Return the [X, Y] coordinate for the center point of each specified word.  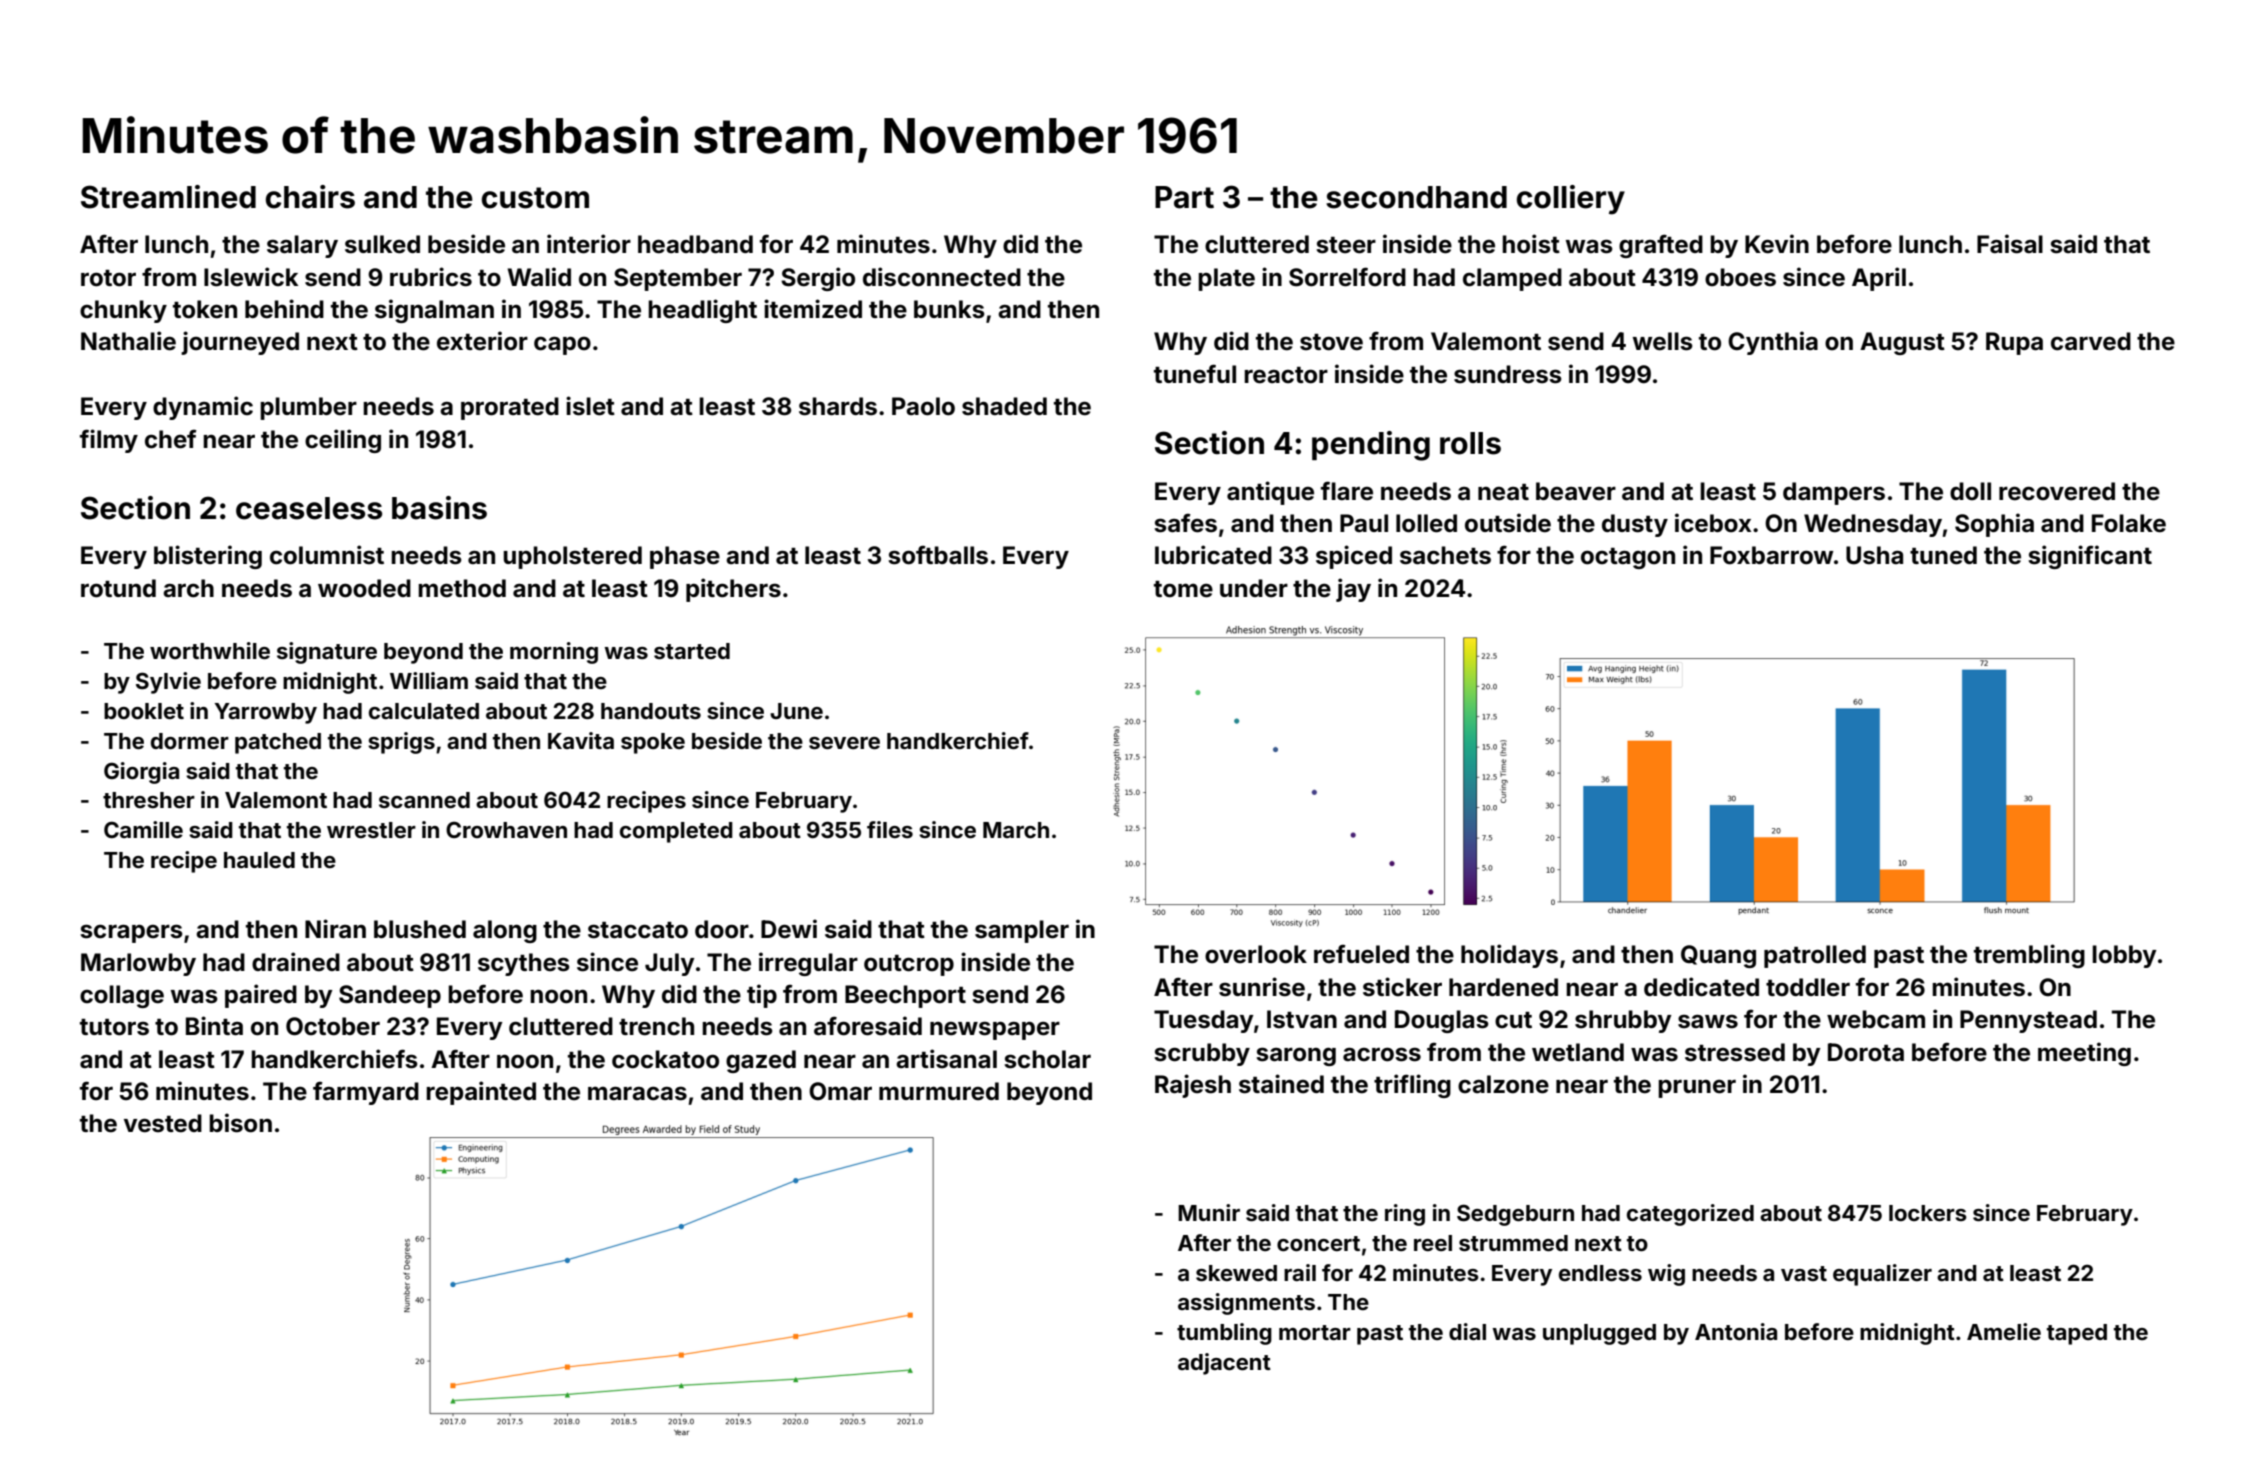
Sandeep [390, 996]
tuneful [1195, 374]
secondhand [1416, 197]
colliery [1571, 200]
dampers [1834, 493]
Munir [1209, 1212]
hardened [1503, 987]
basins [439, 508]
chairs [310, 197]
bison [240, 1123]
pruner [1697, 1088]
